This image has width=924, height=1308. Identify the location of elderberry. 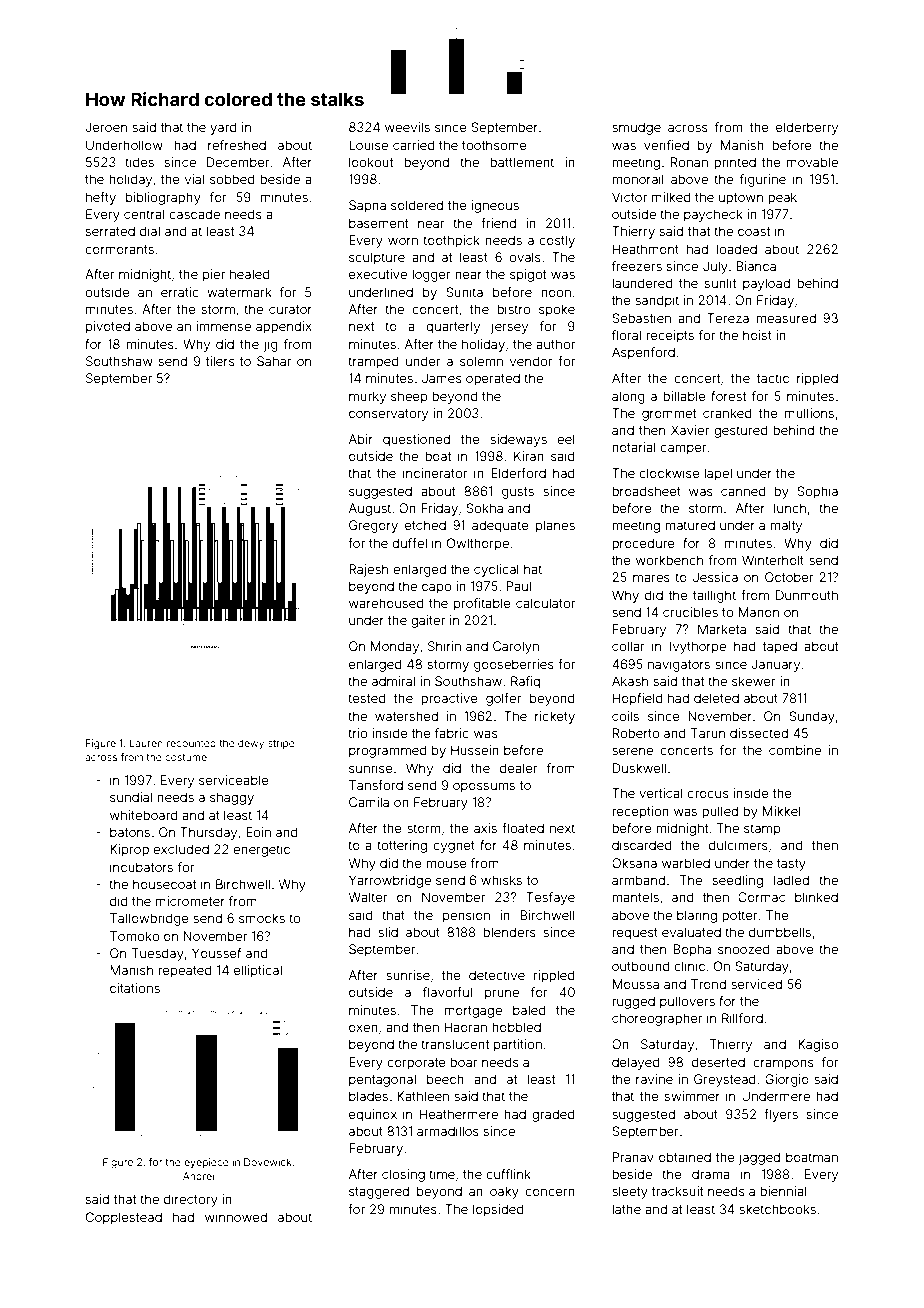
(807, 128).
